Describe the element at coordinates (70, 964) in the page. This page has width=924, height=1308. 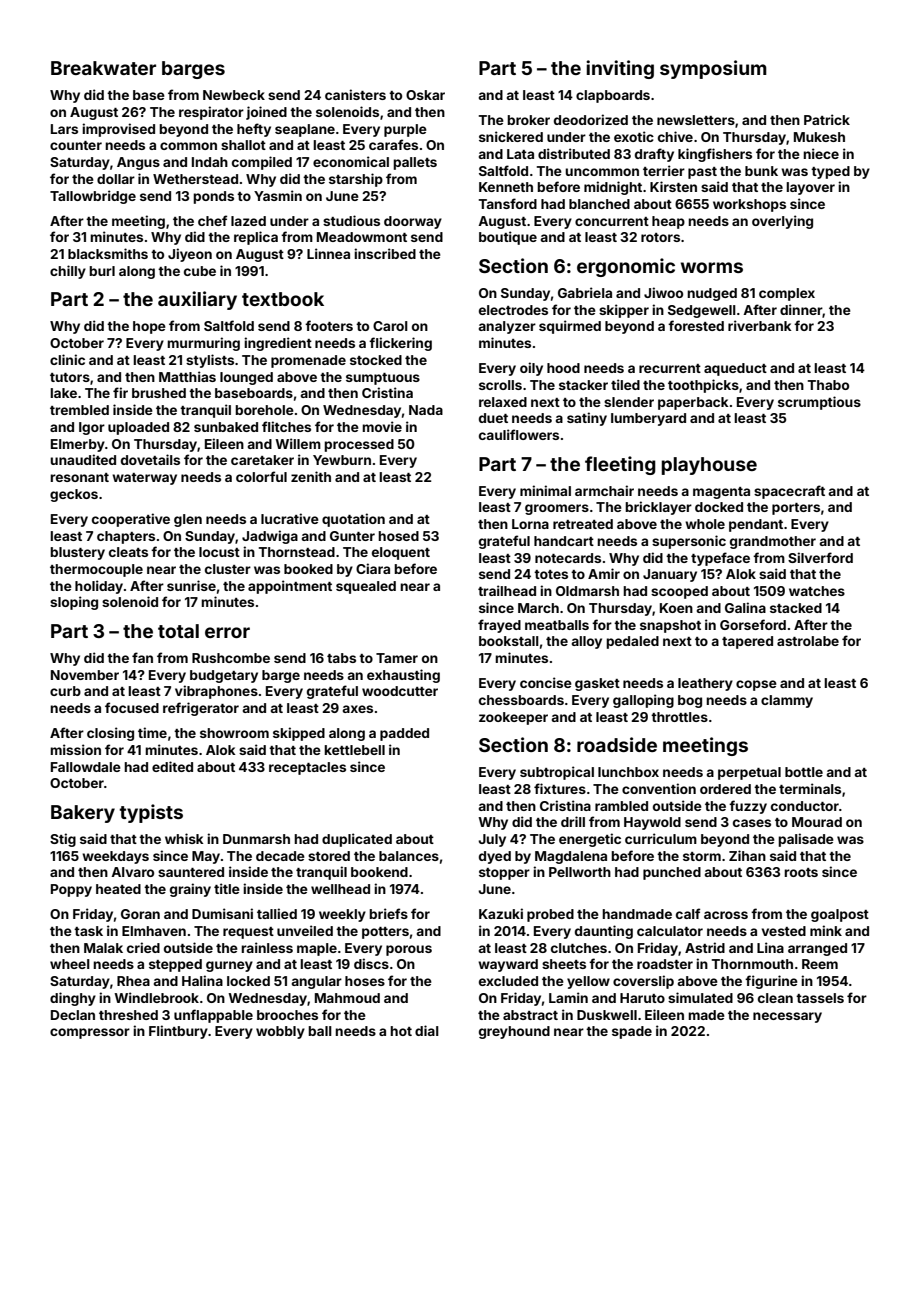
I see `wheel` at that location.
